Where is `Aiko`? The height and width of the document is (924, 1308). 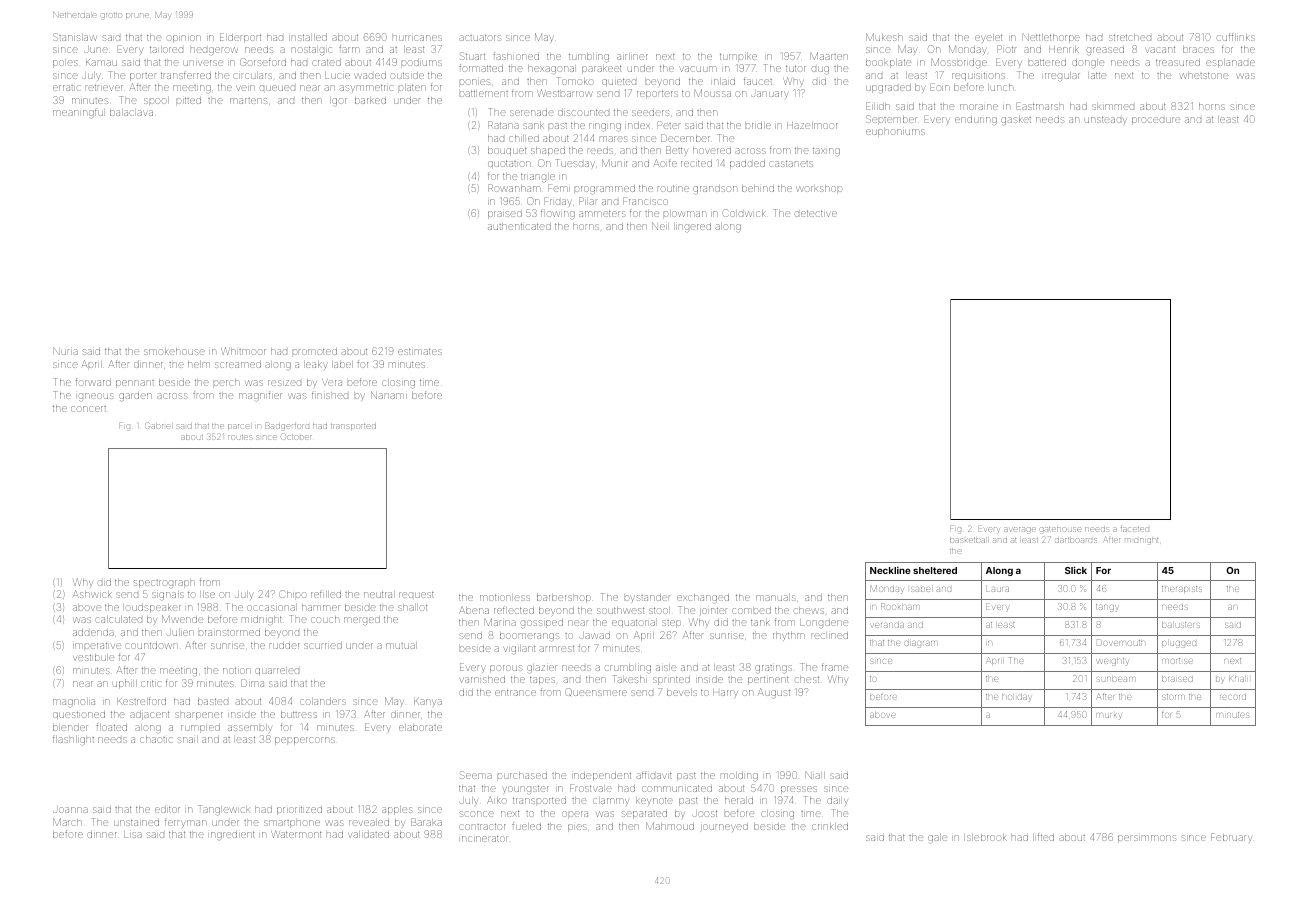 Aiko is located at coordinates (496, 800).
